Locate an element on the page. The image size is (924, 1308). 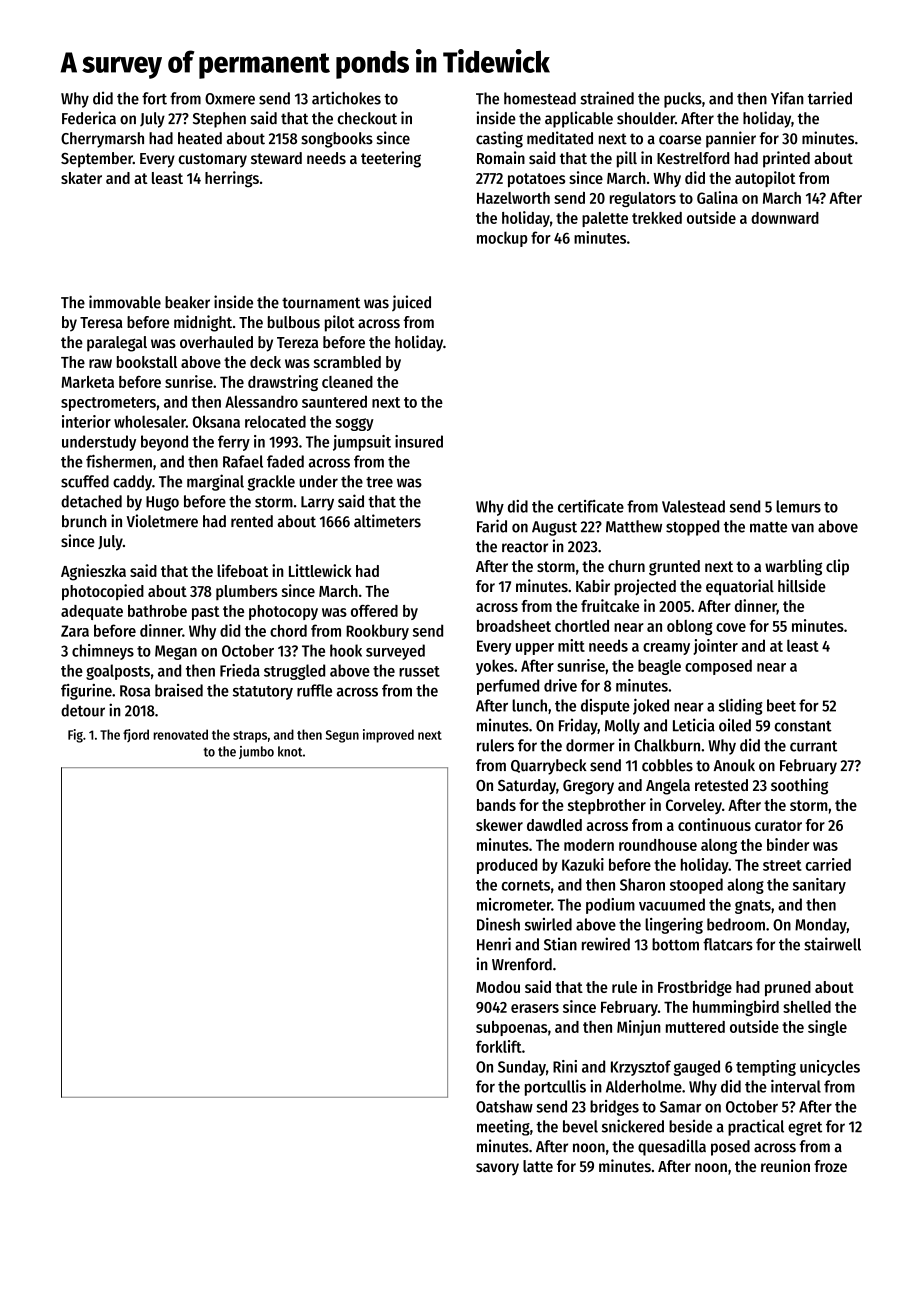
Oatshaw is located at coordinates (504, 1106).
